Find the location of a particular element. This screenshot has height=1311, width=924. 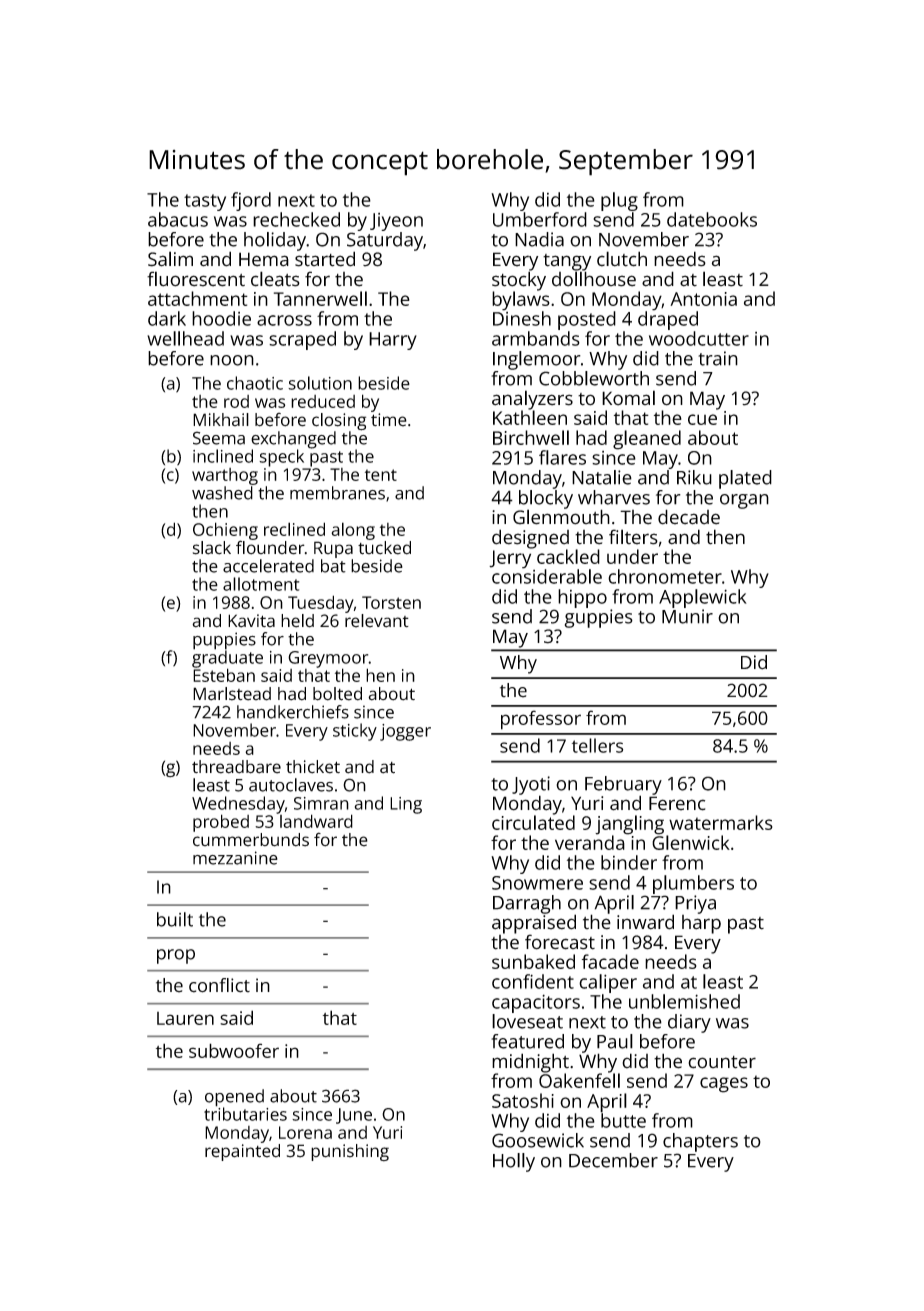

chapters is located at coordinates (700, 1142).
